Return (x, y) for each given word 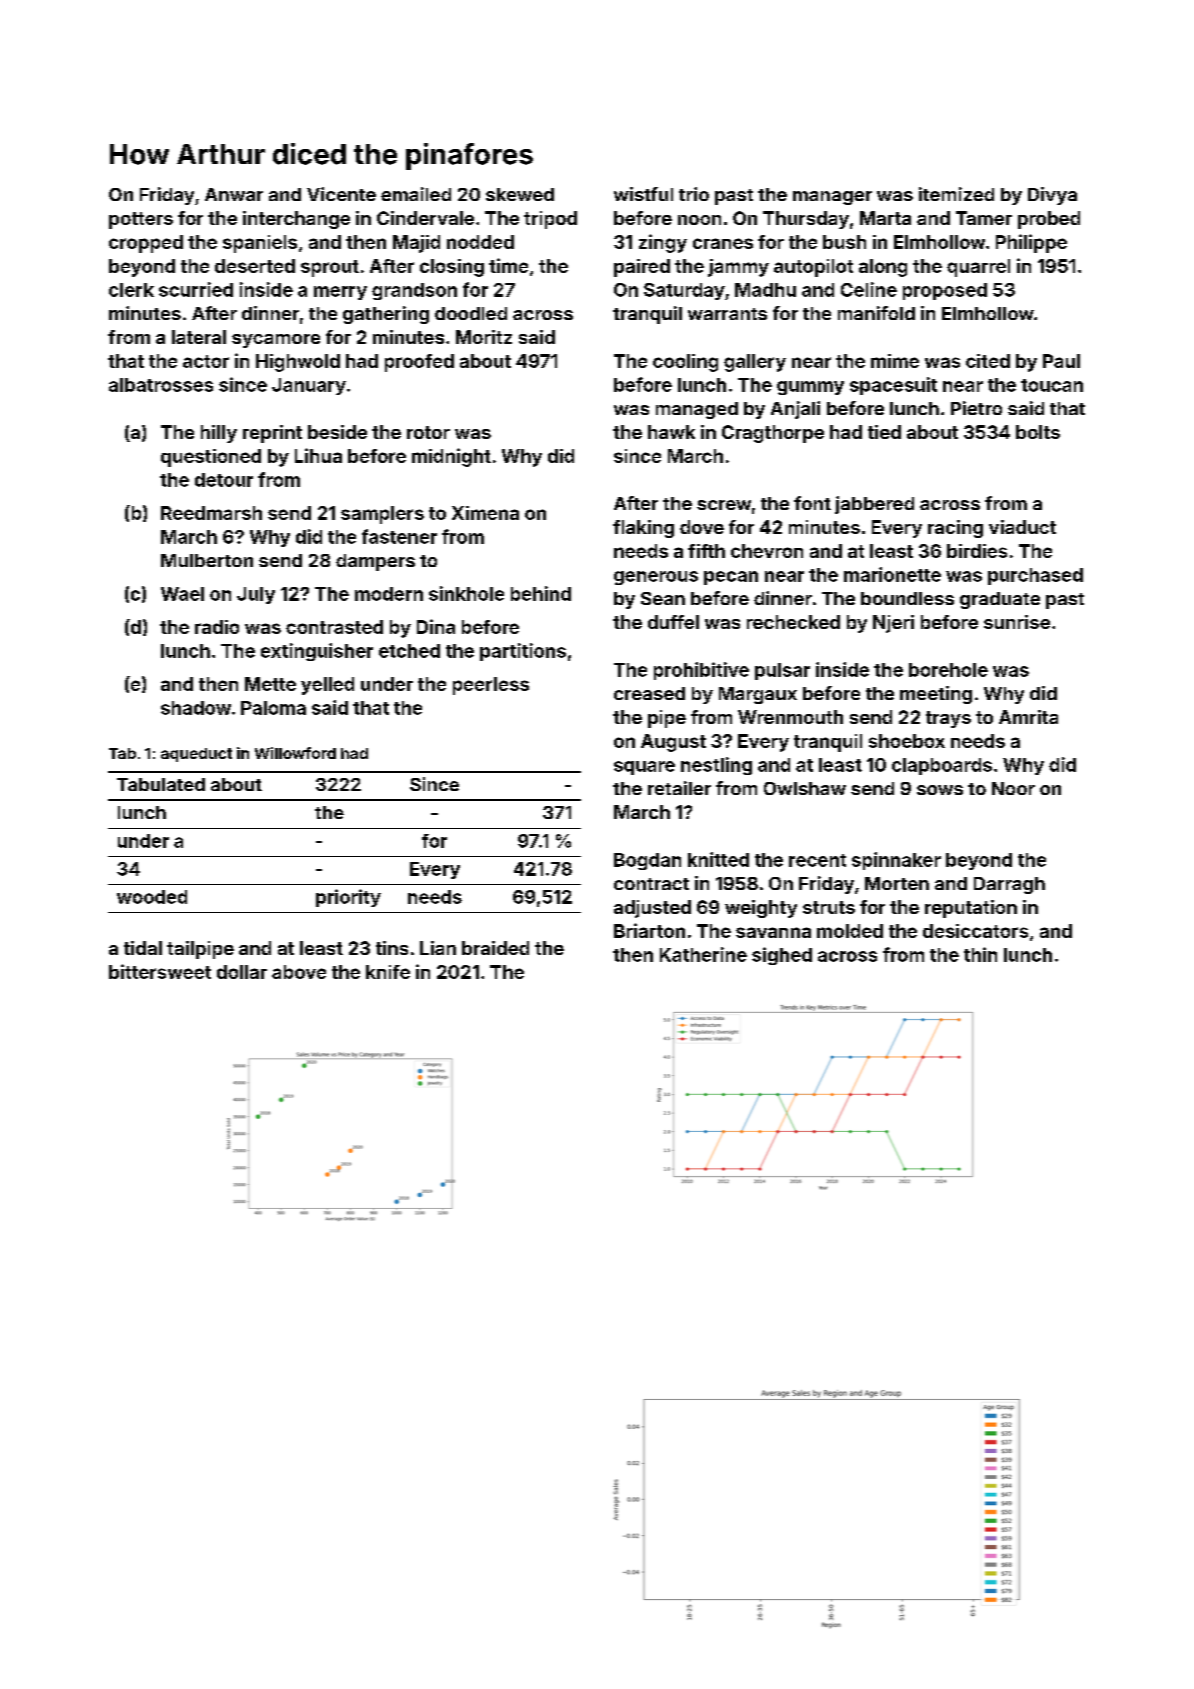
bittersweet (160, 971)
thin (980, 954)
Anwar (234, 194)
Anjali (795, 410)
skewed (520, 194)
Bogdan (647, 861)
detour (224, 480)
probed (1049, 220)
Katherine (703, 954)
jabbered (874, 505)
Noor (1013, 788)
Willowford (295, 753)
